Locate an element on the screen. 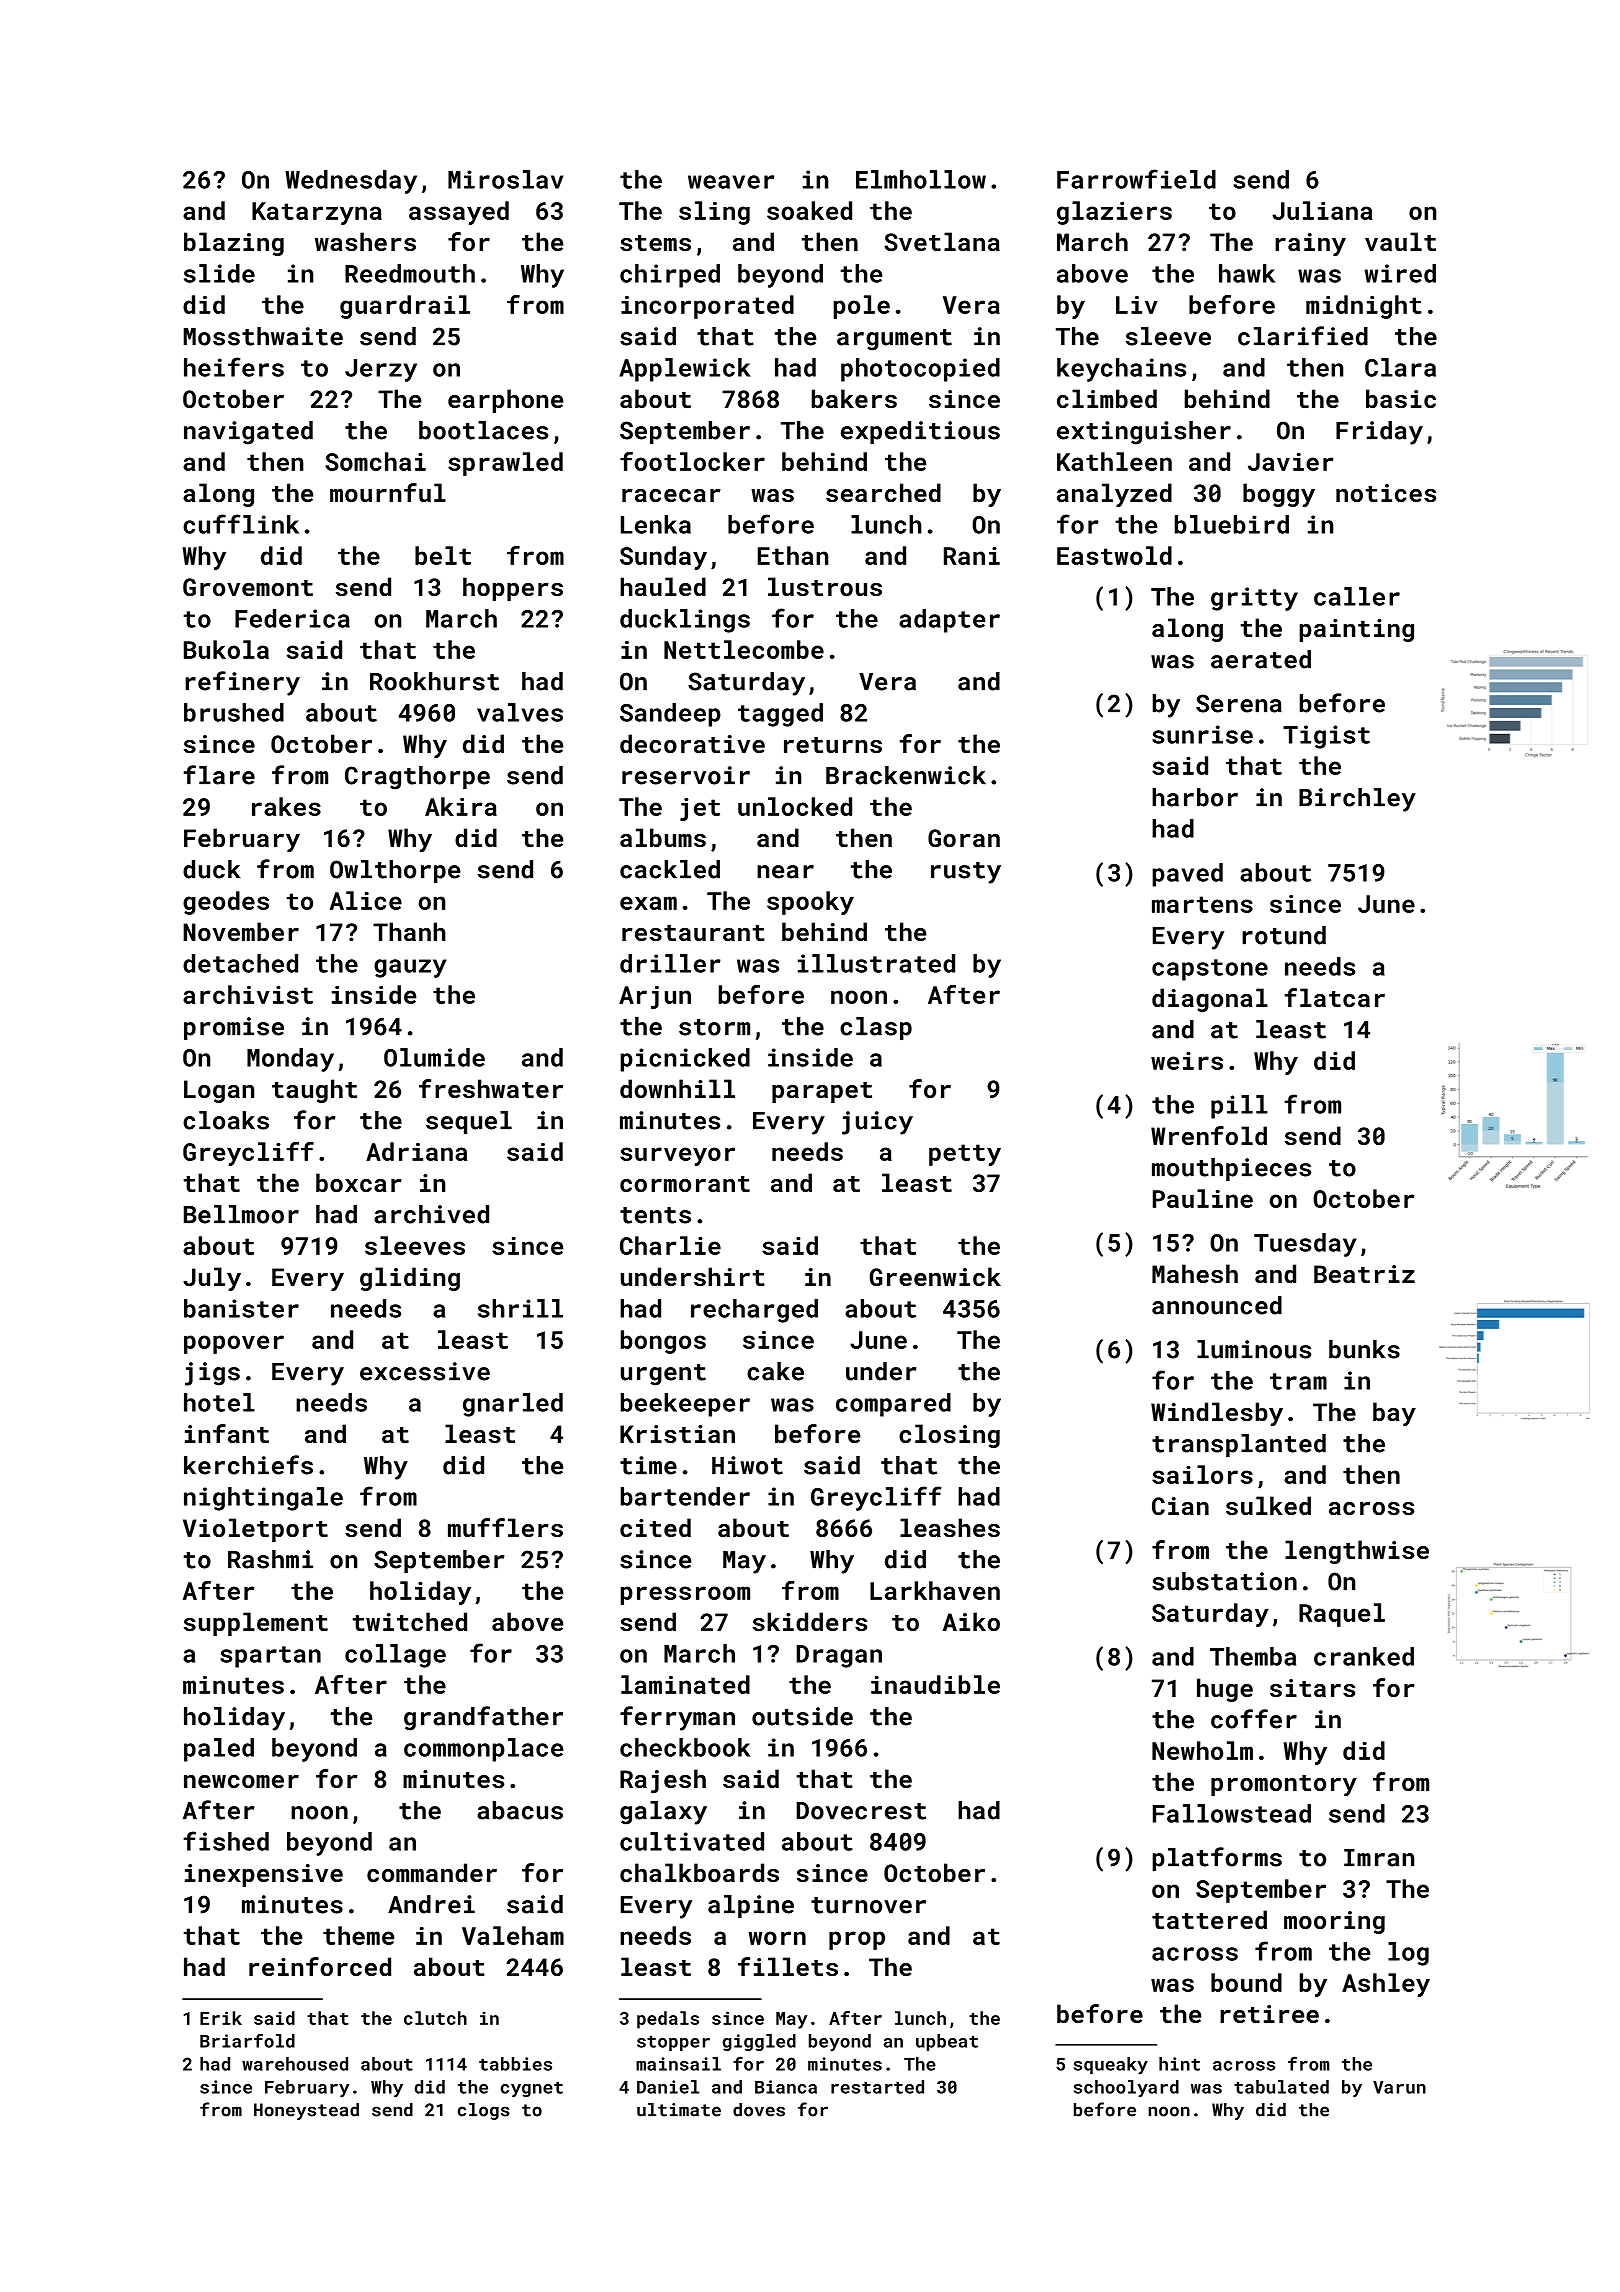 Image resolution: width=1620 pixels, height=2292 pixels. painting is located at coordinates (1356, 630).
